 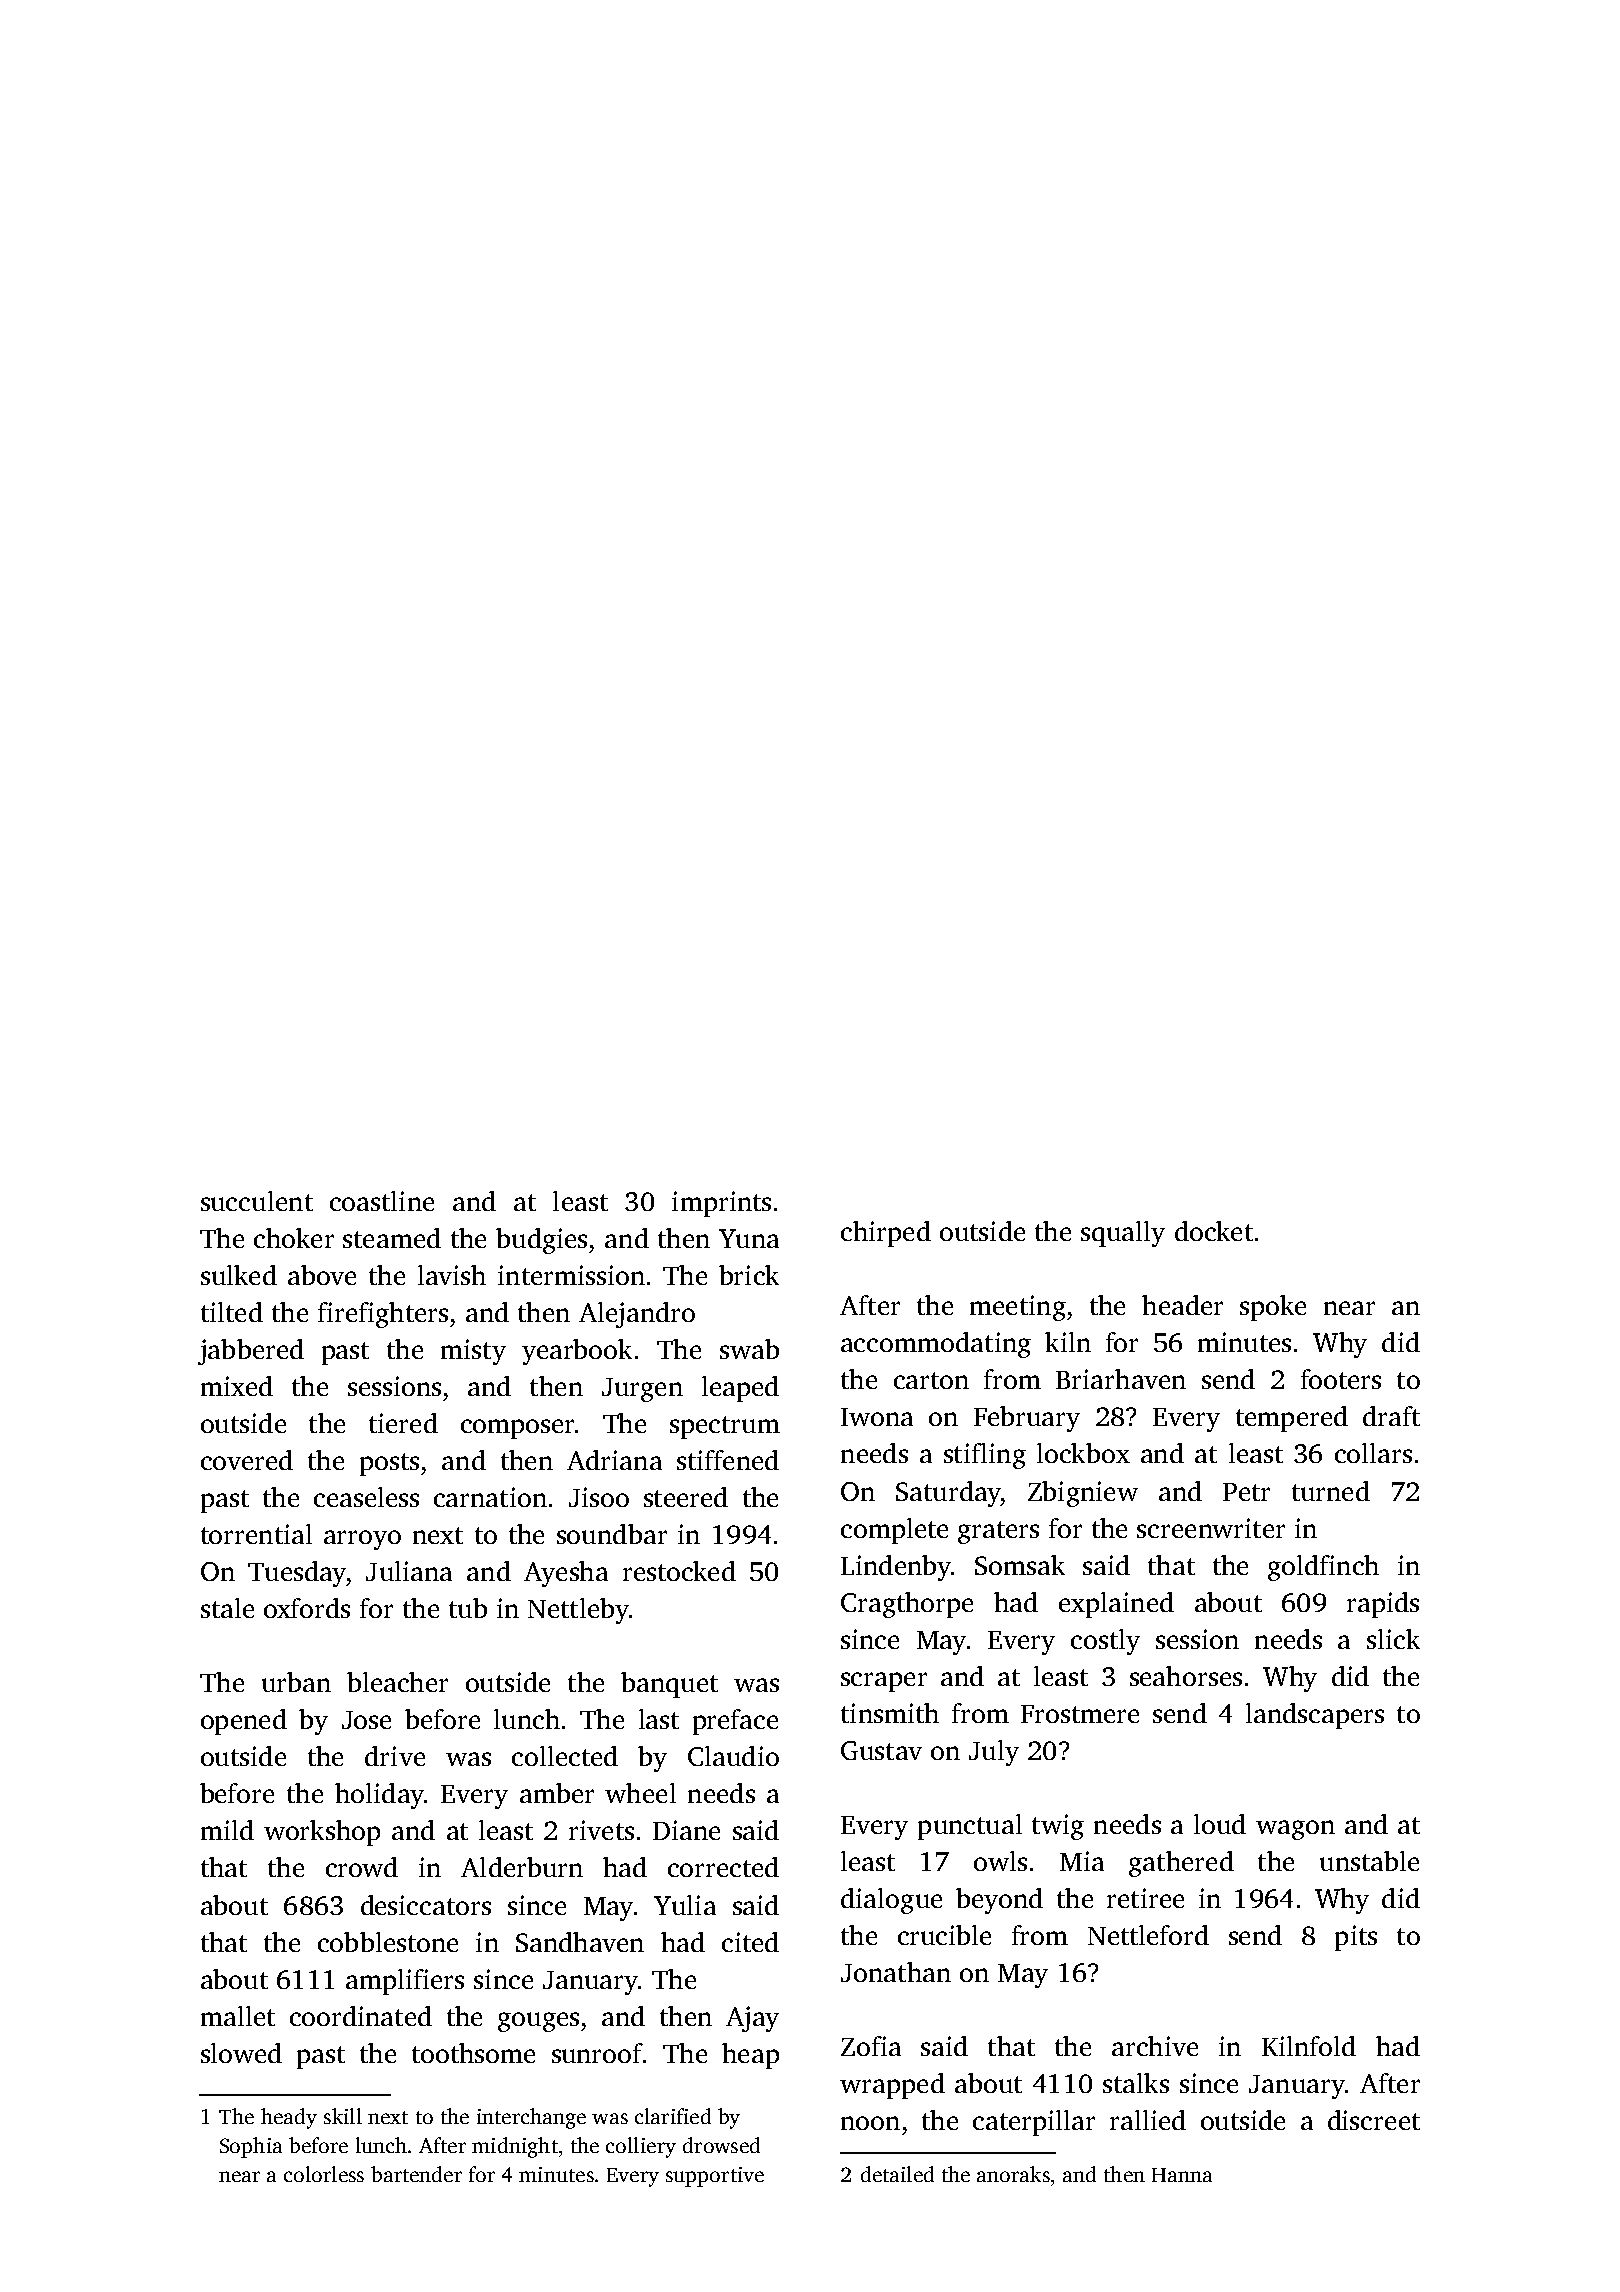 What do you see at coordinates (1121, 1379) in the document?
I see `Briarhaven` at bounding box center [1121, 1379].
